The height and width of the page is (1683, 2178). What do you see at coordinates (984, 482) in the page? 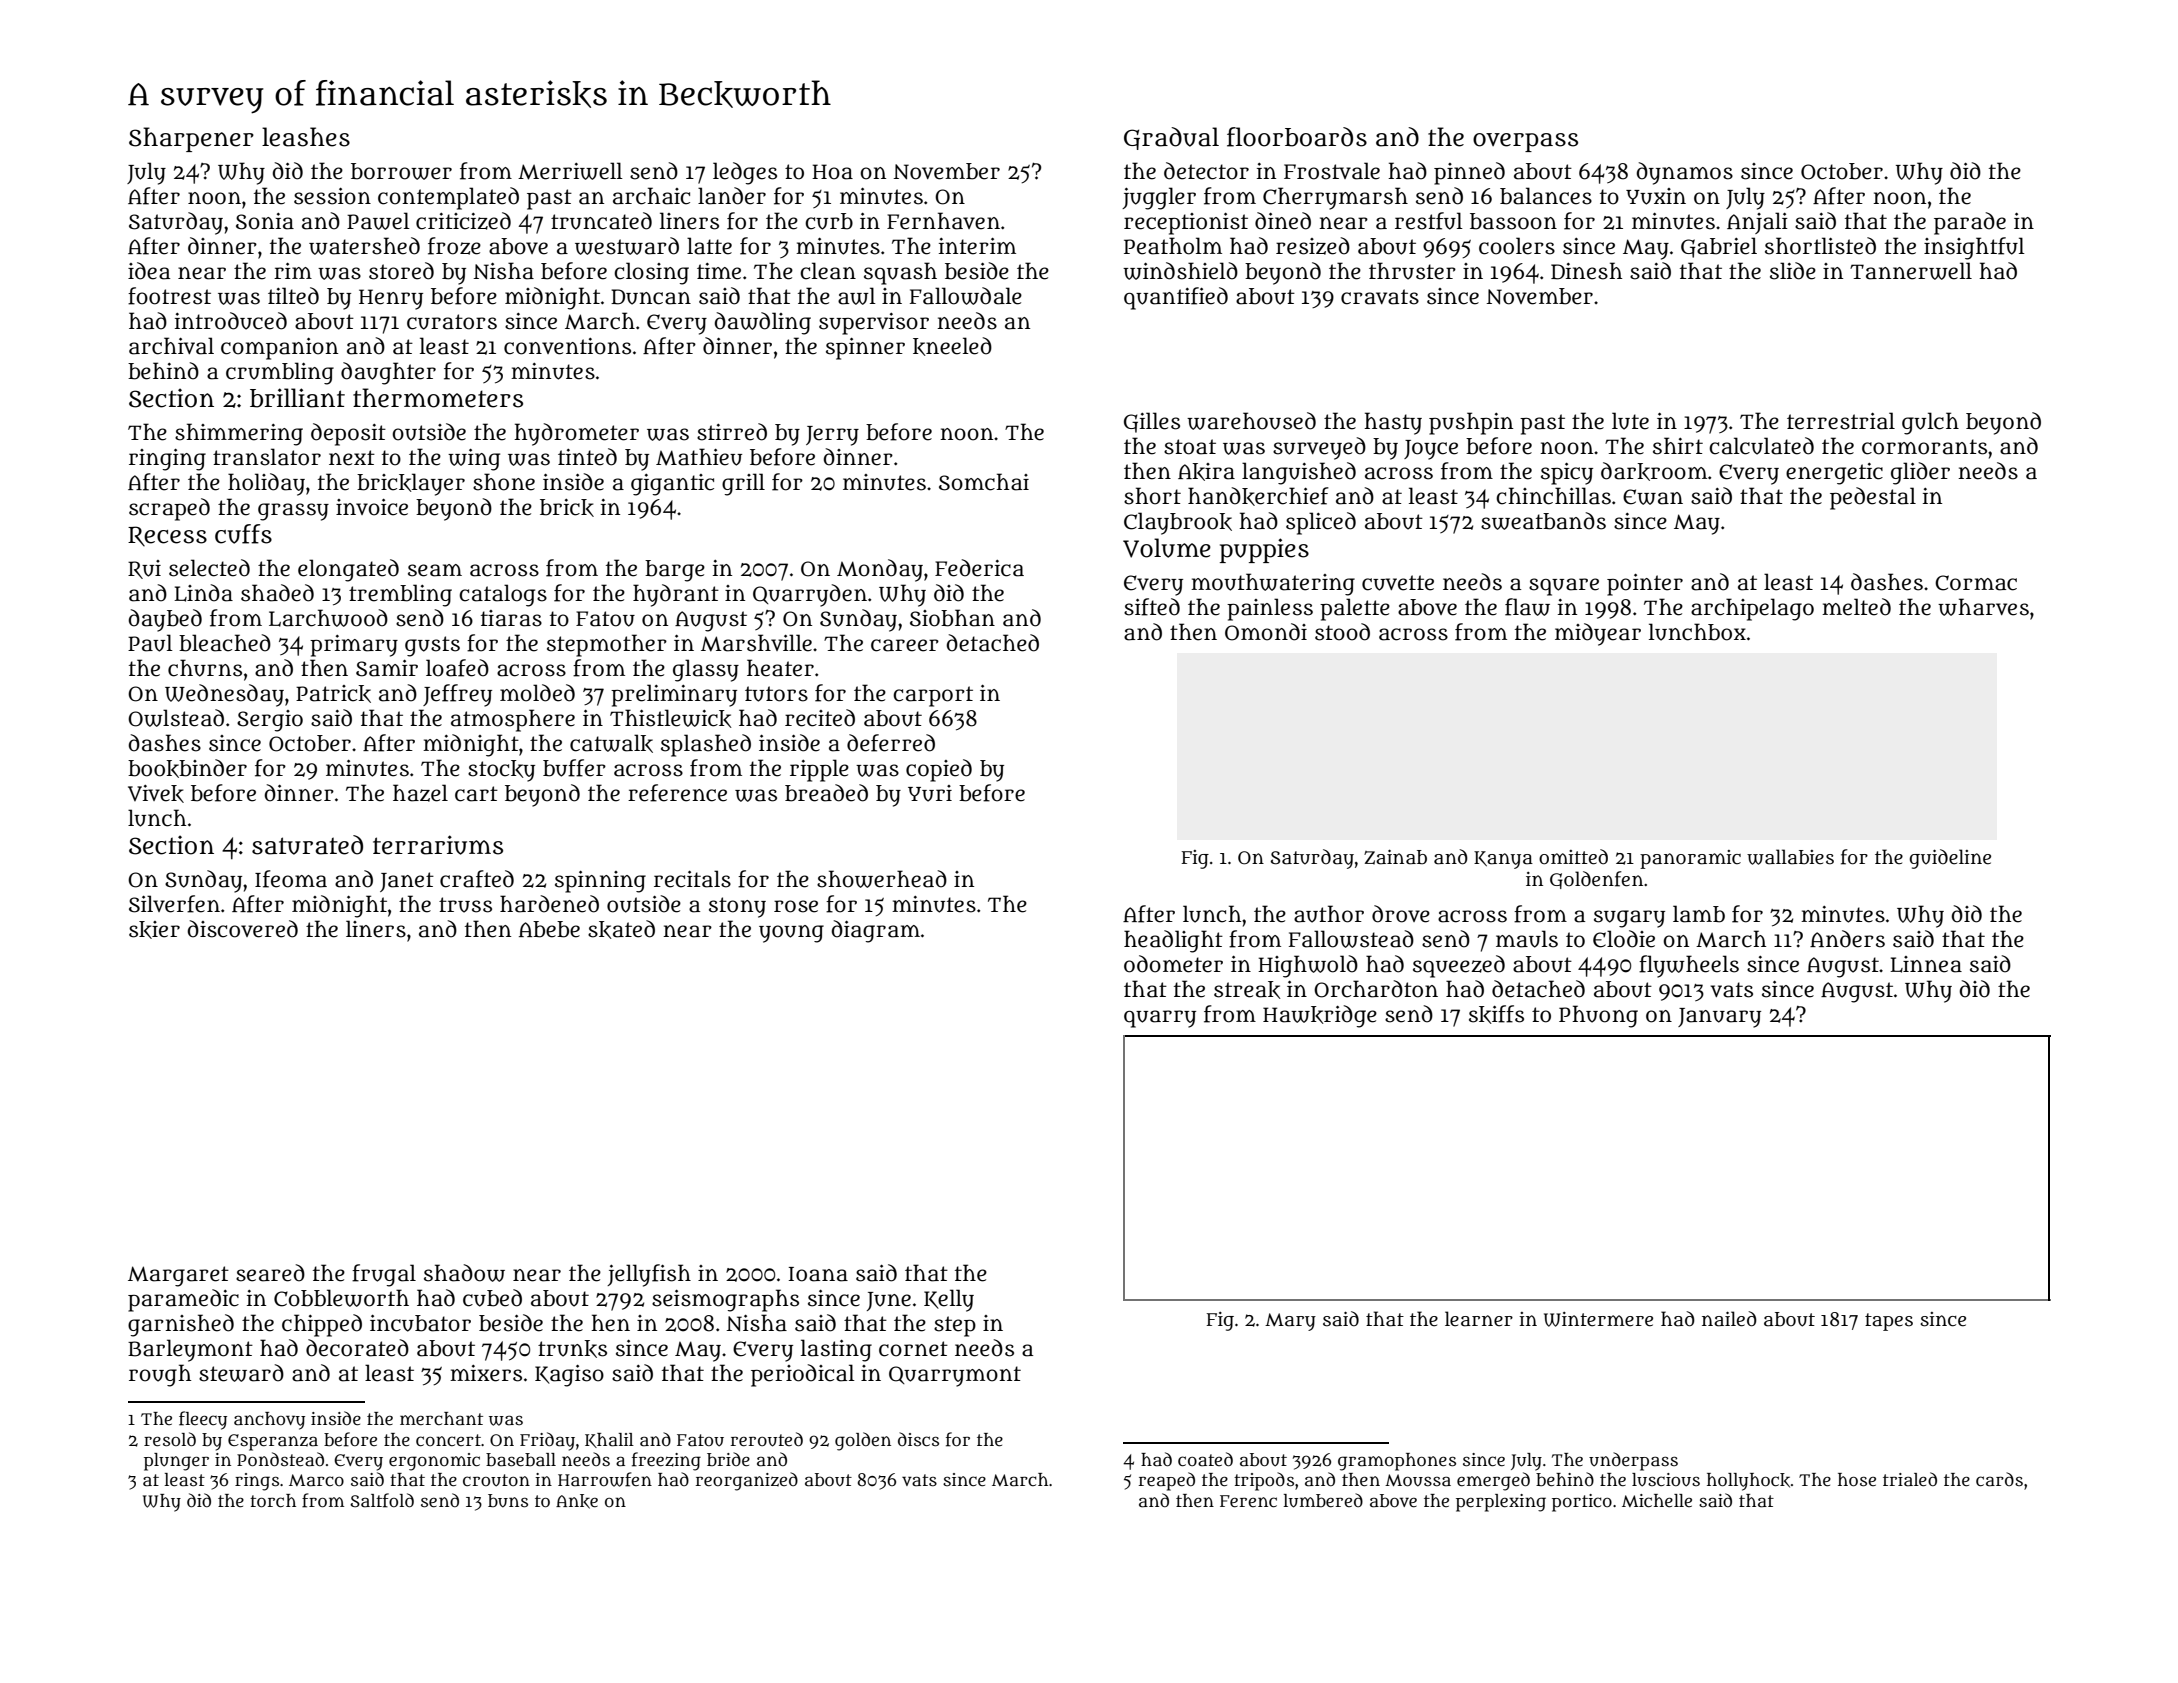
I see `Somchai` at bounding box center [984, 482].
